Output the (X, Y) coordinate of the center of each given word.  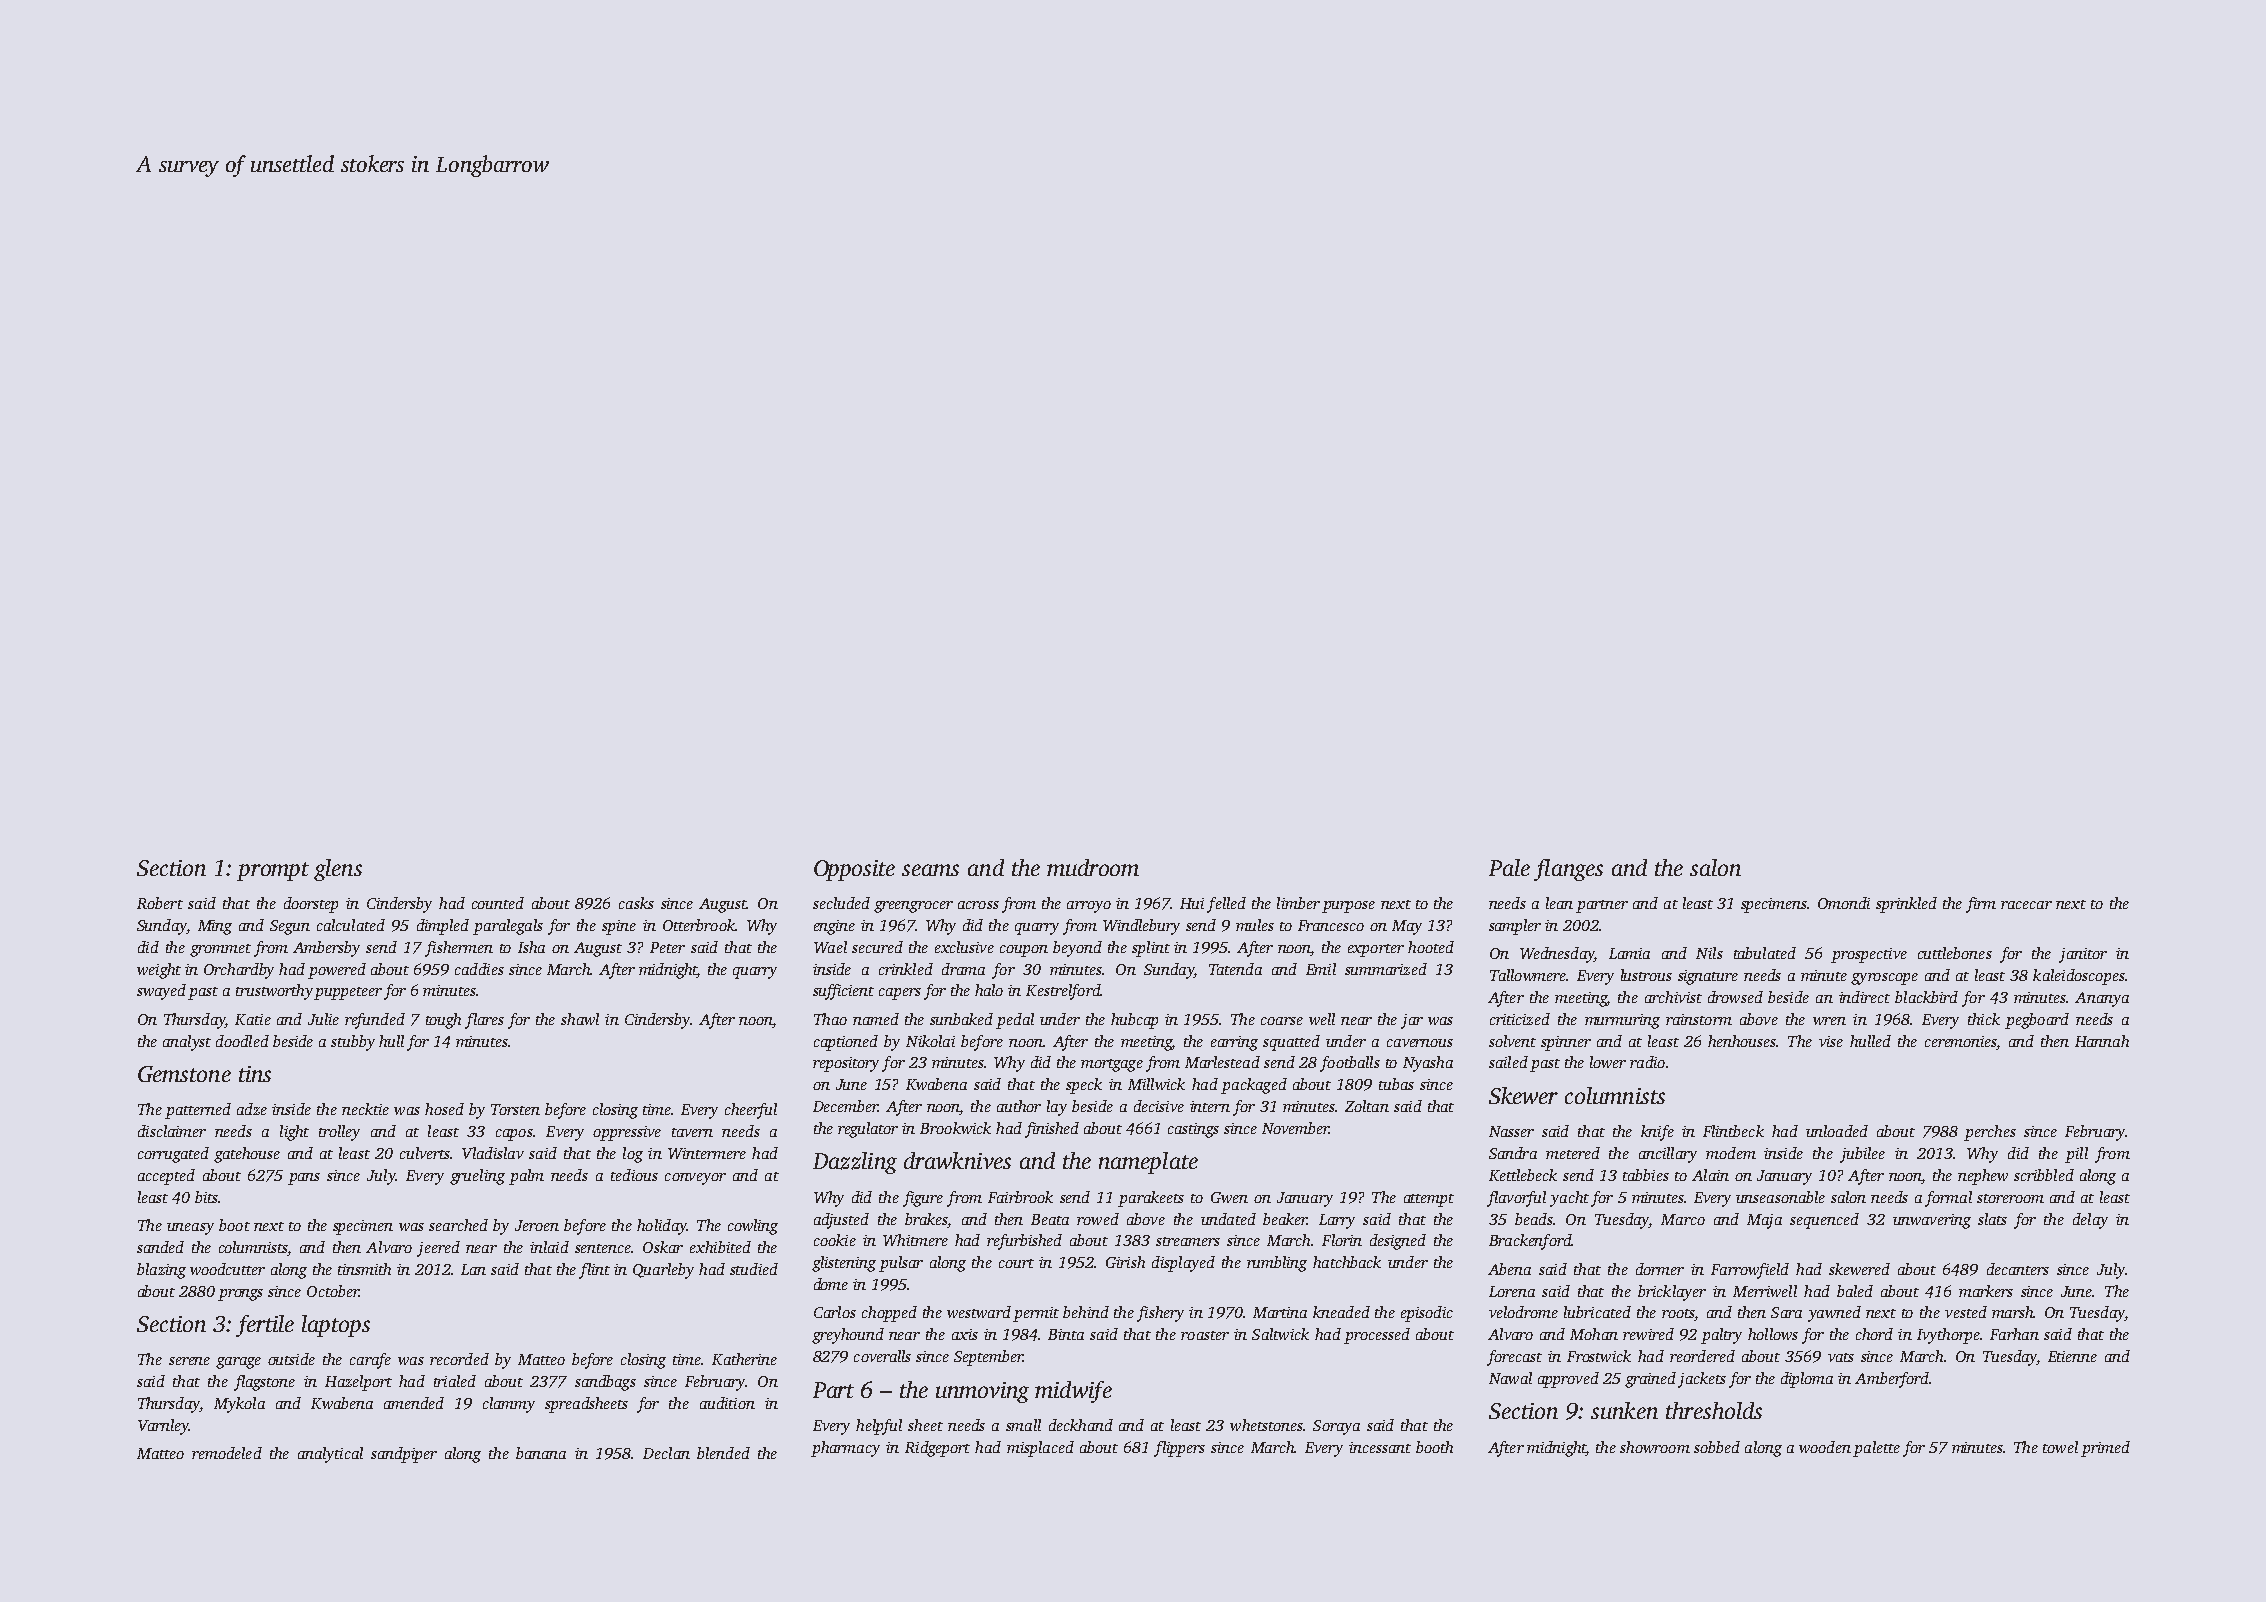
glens (338, 870)
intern (1210, 1106)
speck (1084, 1086)
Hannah (2102, 1041)
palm (526, 1177)
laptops (336, 1326)
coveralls (882, 1356)
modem (1731, 1153)
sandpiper (404, 1455)
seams (930, 870)
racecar (2026, 905)
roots (1678, 1315)
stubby (353, 1043)
